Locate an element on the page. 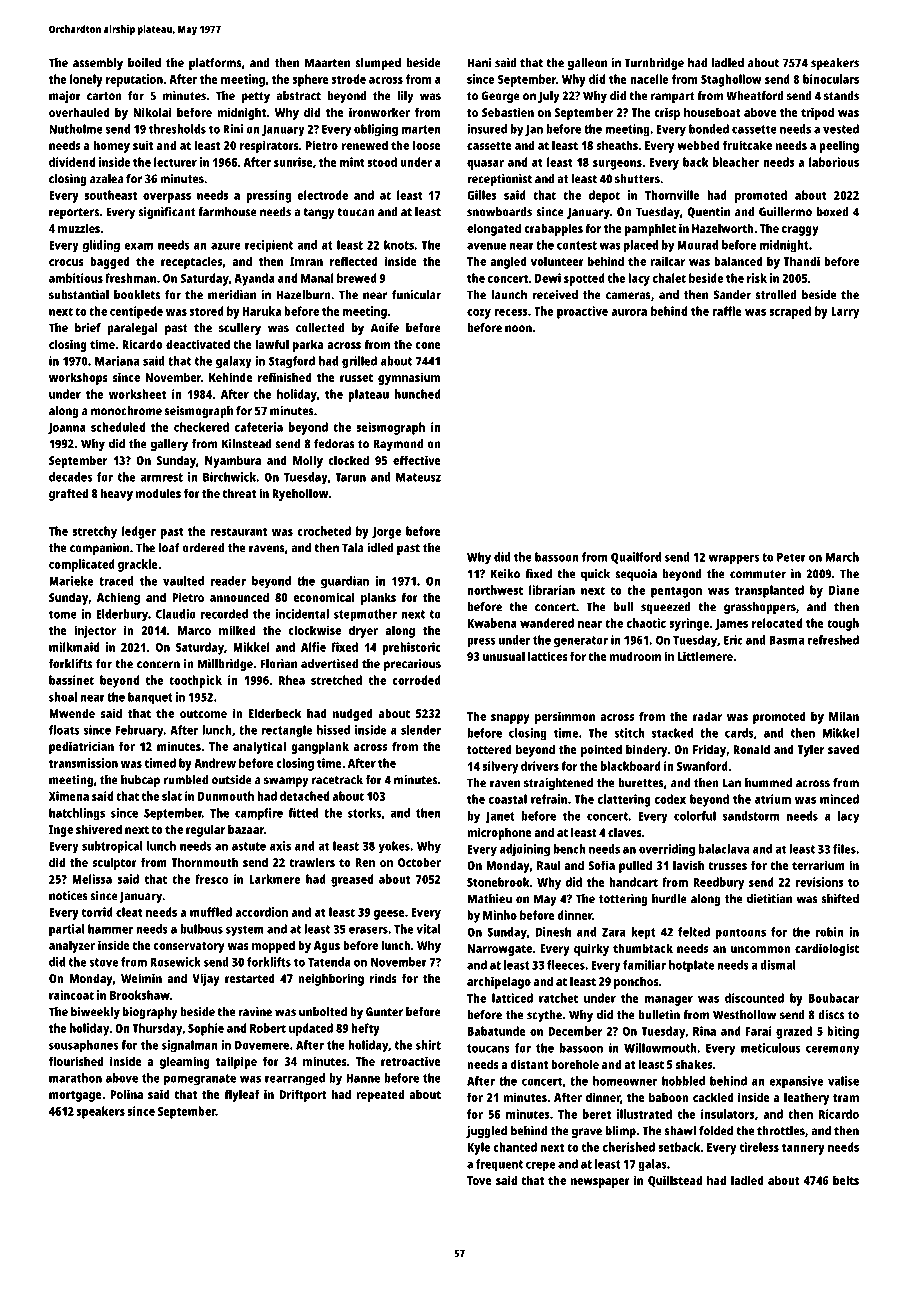 Image resolution: width=908 pixels, height=1316 pixels. sandstorm is located at coordinates (751, 816).
